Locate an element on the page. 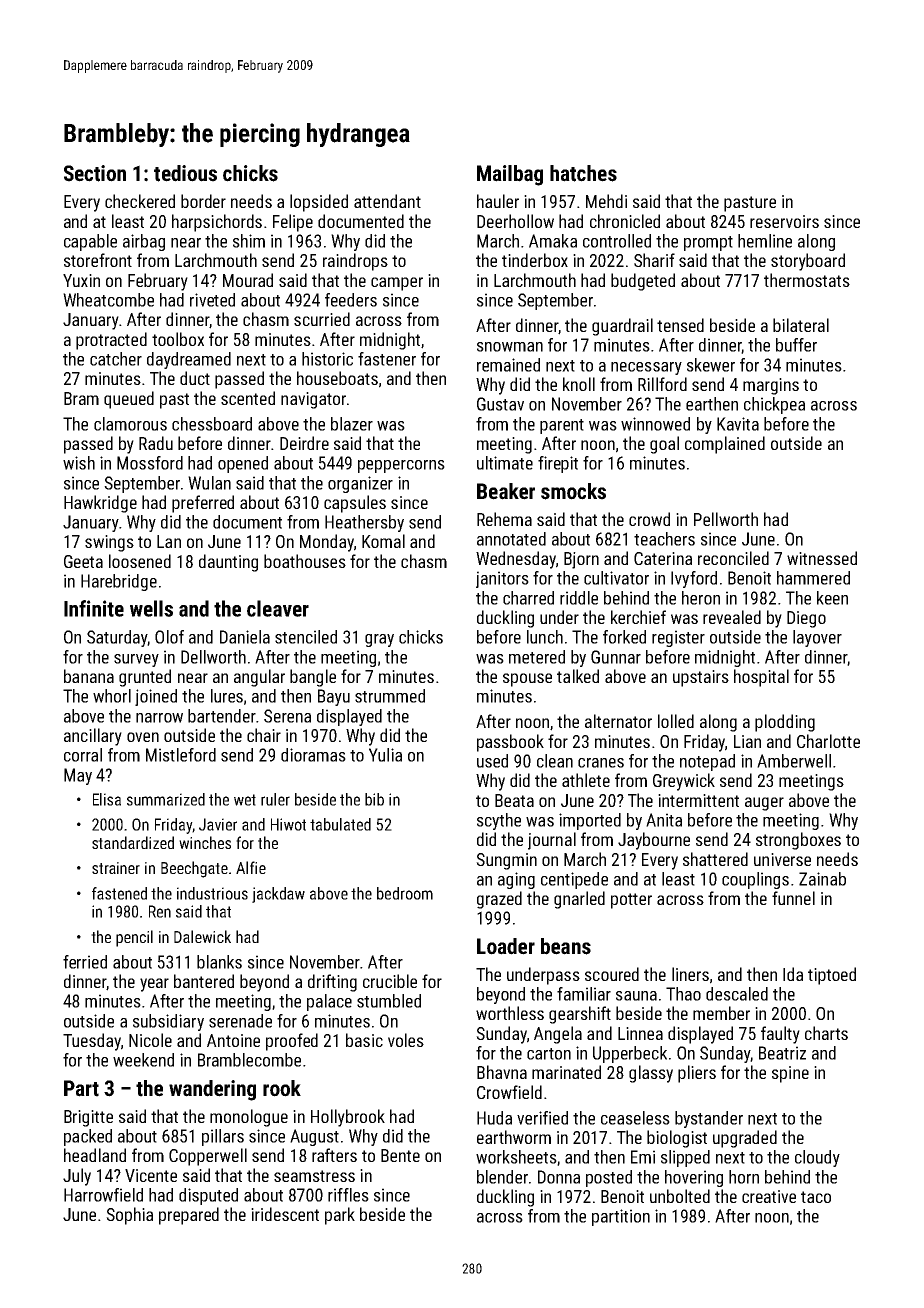 The width and height of the page is (924, 1308). keen is located at coordinates (832, 598).
